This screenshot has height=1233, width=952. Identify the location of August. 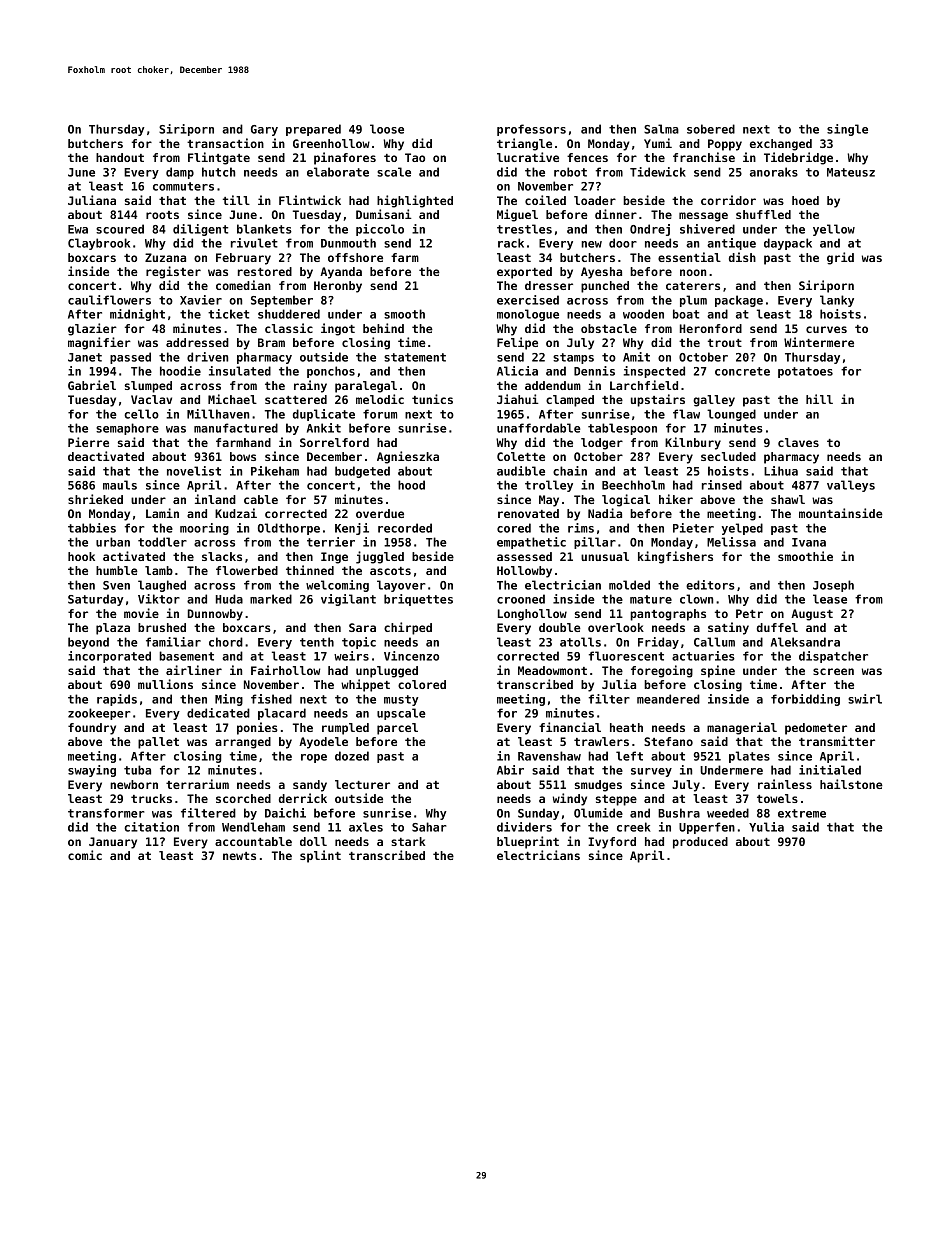
(812, 615).
